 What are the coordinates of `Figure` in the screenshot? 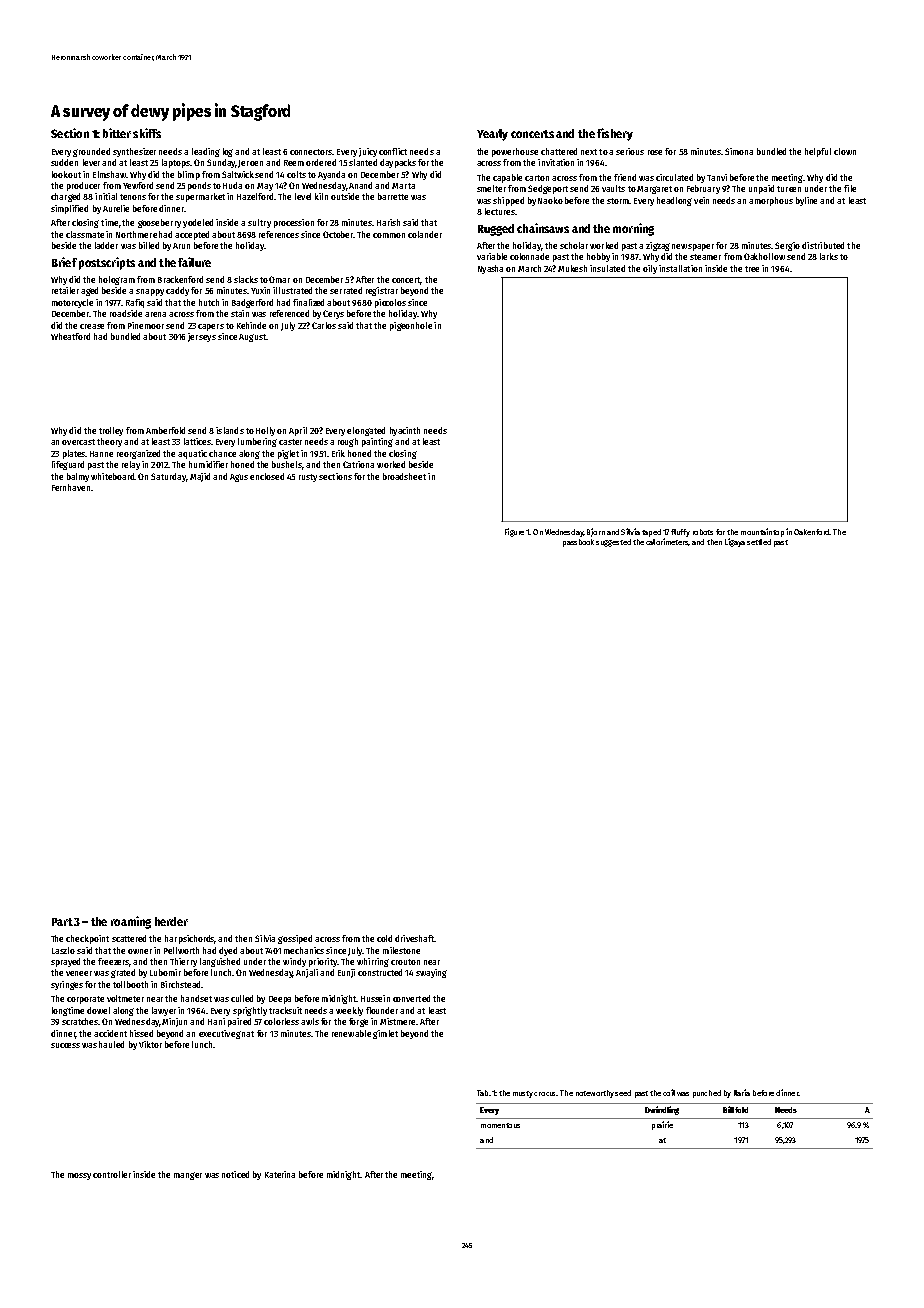 It's located at (514, 532).
